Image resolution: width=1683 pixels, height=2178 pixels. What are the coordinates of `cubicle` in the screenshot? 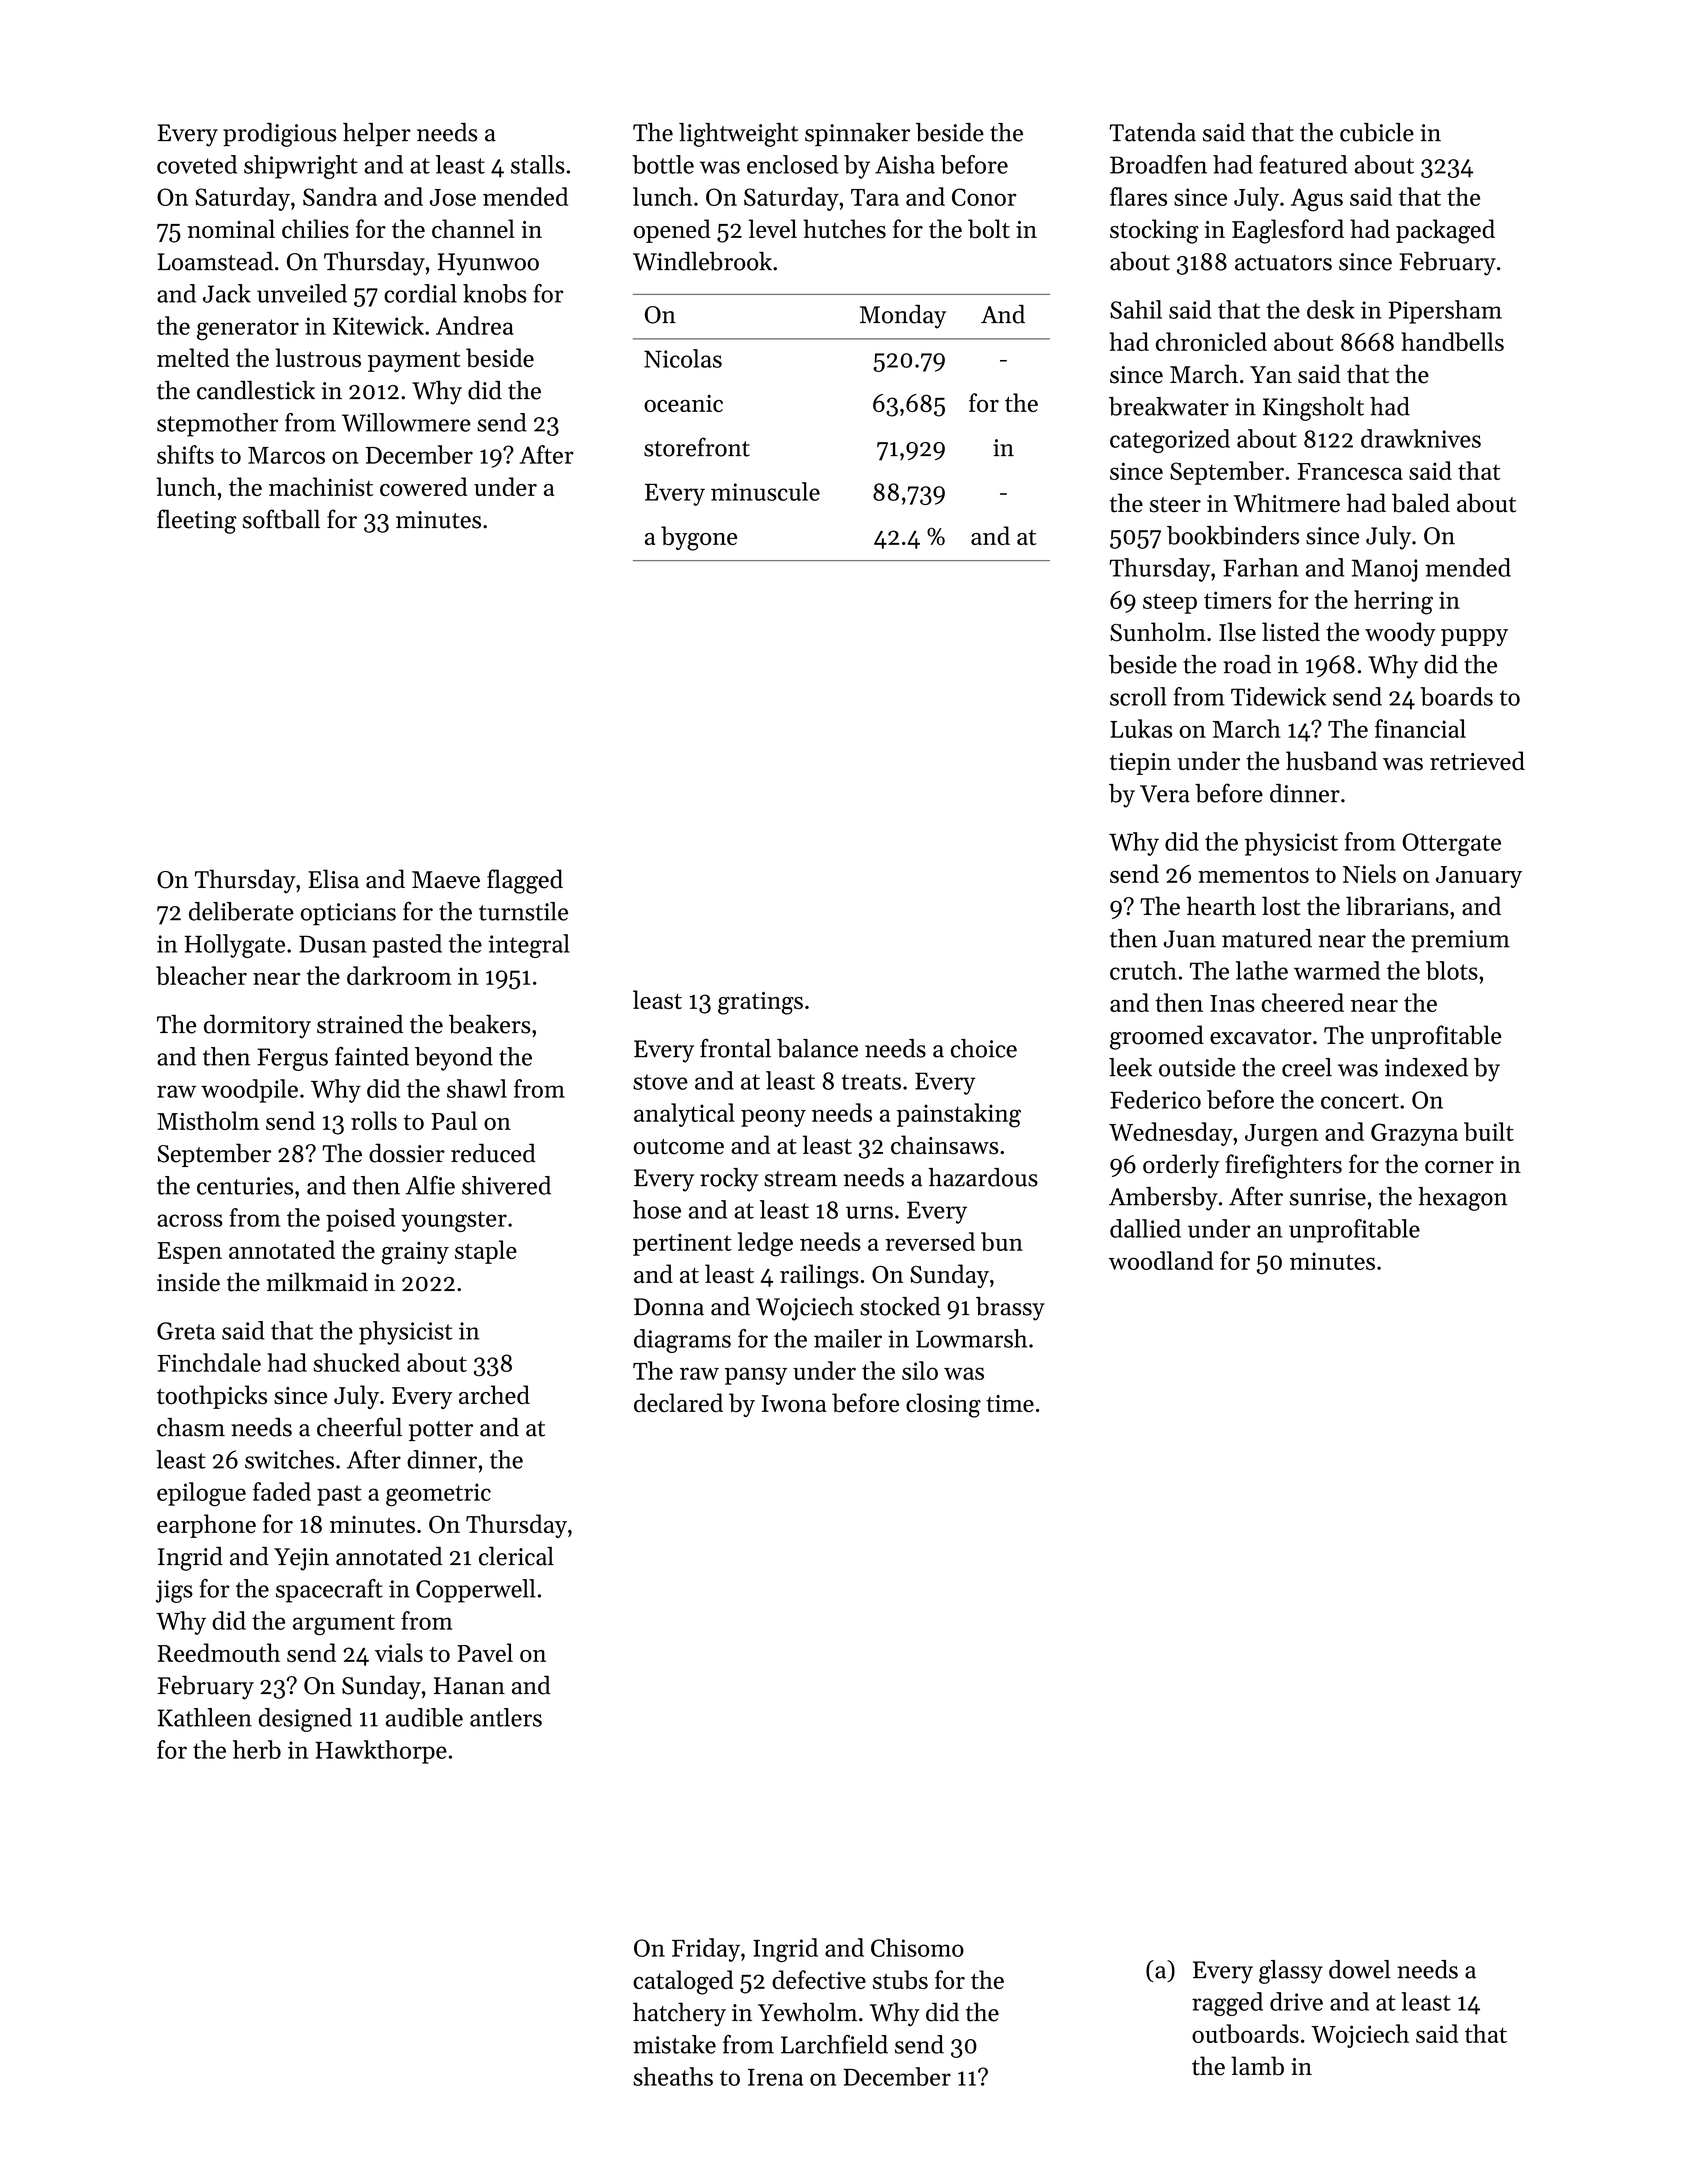 It's located at (1377, 132).
